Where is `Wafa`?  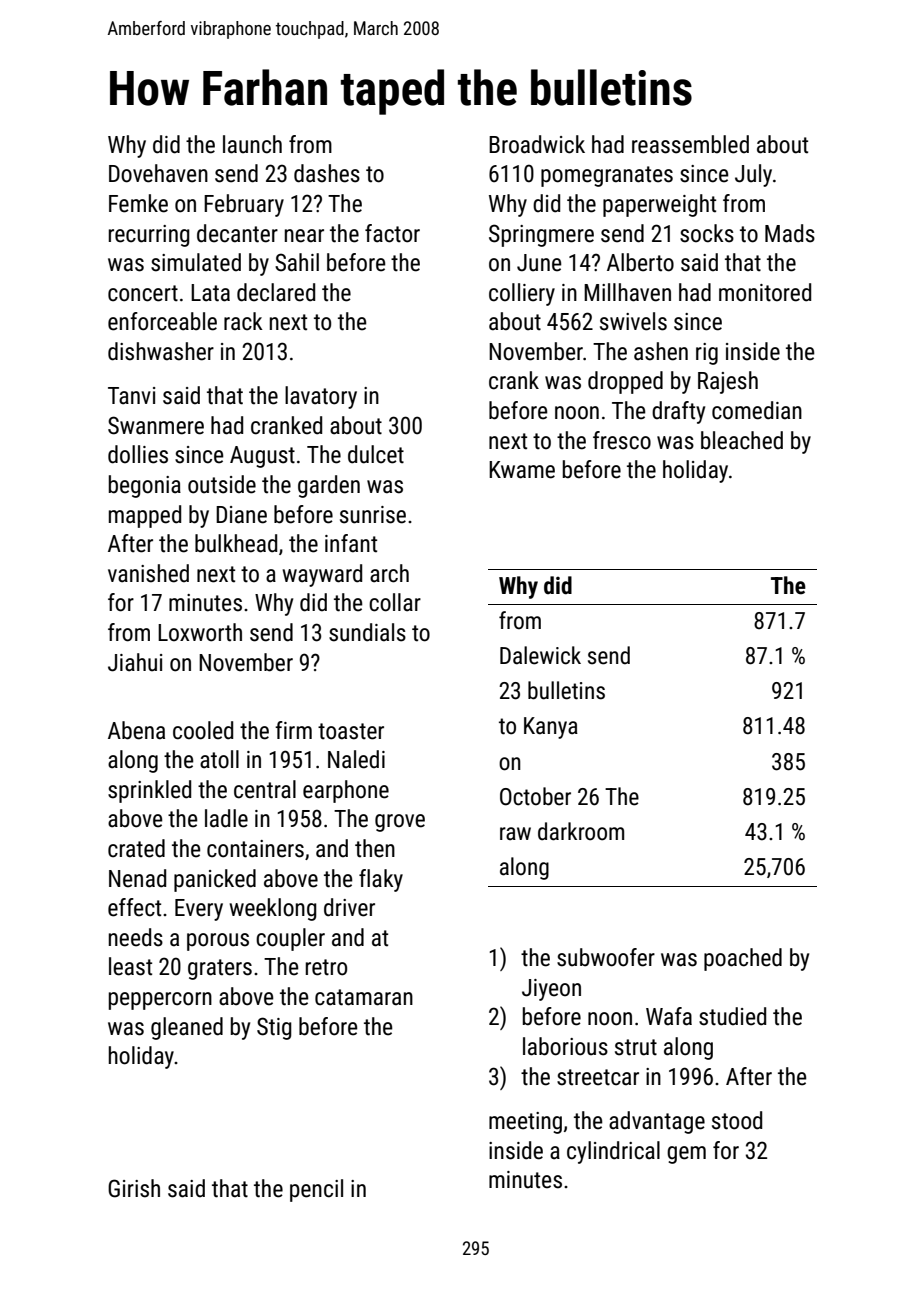 Wafa is located at coordinates (669, 1016).
